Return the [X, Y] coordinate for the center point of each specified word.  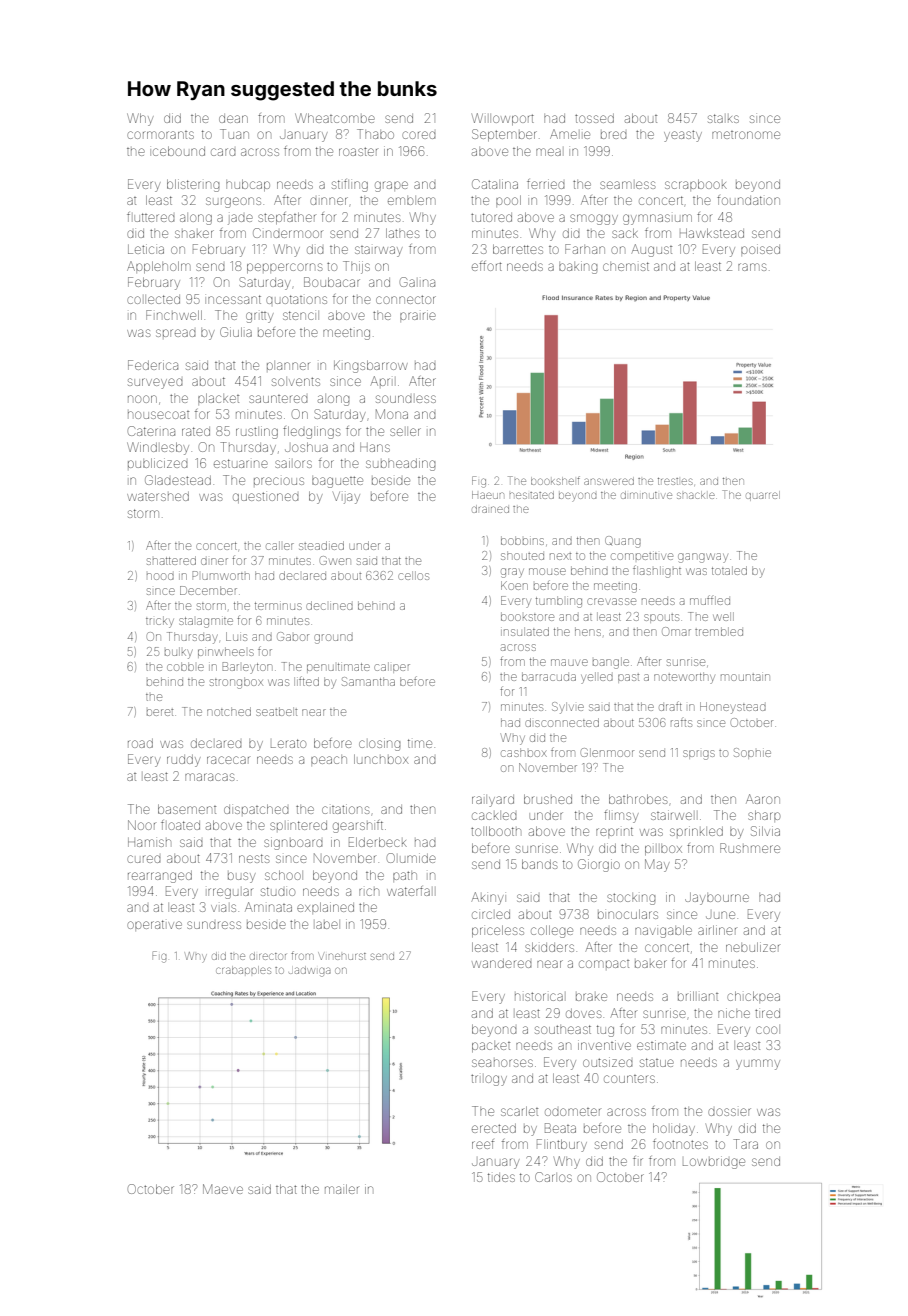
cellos [413, 575]
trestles [675, 481]
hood [160, 576]
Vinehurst [342, 956]
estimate [661, 1045]
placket [218, 398]
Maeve [223, 1189]
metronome [746, 135]
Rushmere [750, 848]
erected [494, 1128]
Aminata [268, 907]
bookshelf [555, 480]
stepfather [286, 218]
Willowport [503, 119]
